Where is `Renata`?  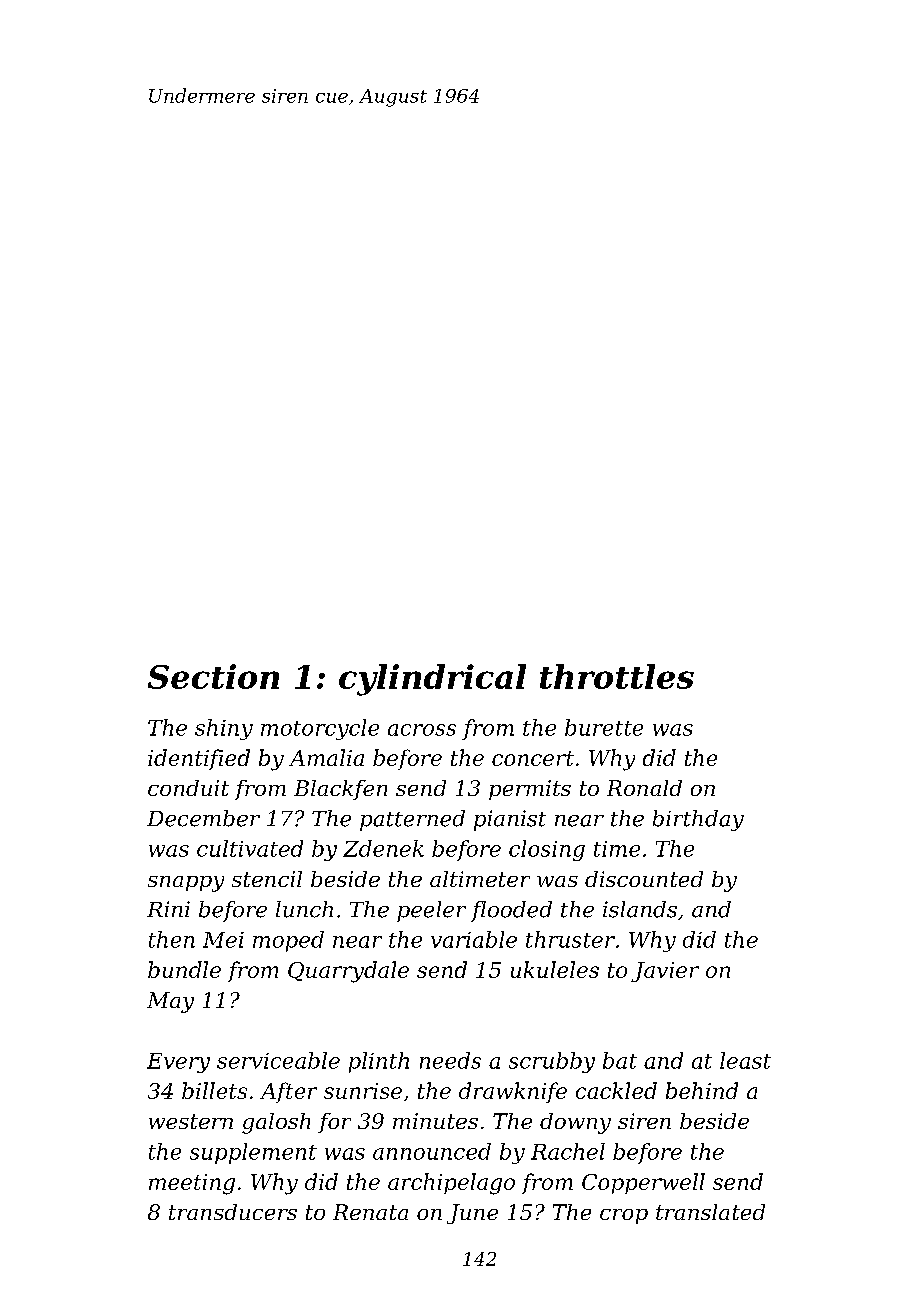 Renata is located at coordinates (370, 1212).
